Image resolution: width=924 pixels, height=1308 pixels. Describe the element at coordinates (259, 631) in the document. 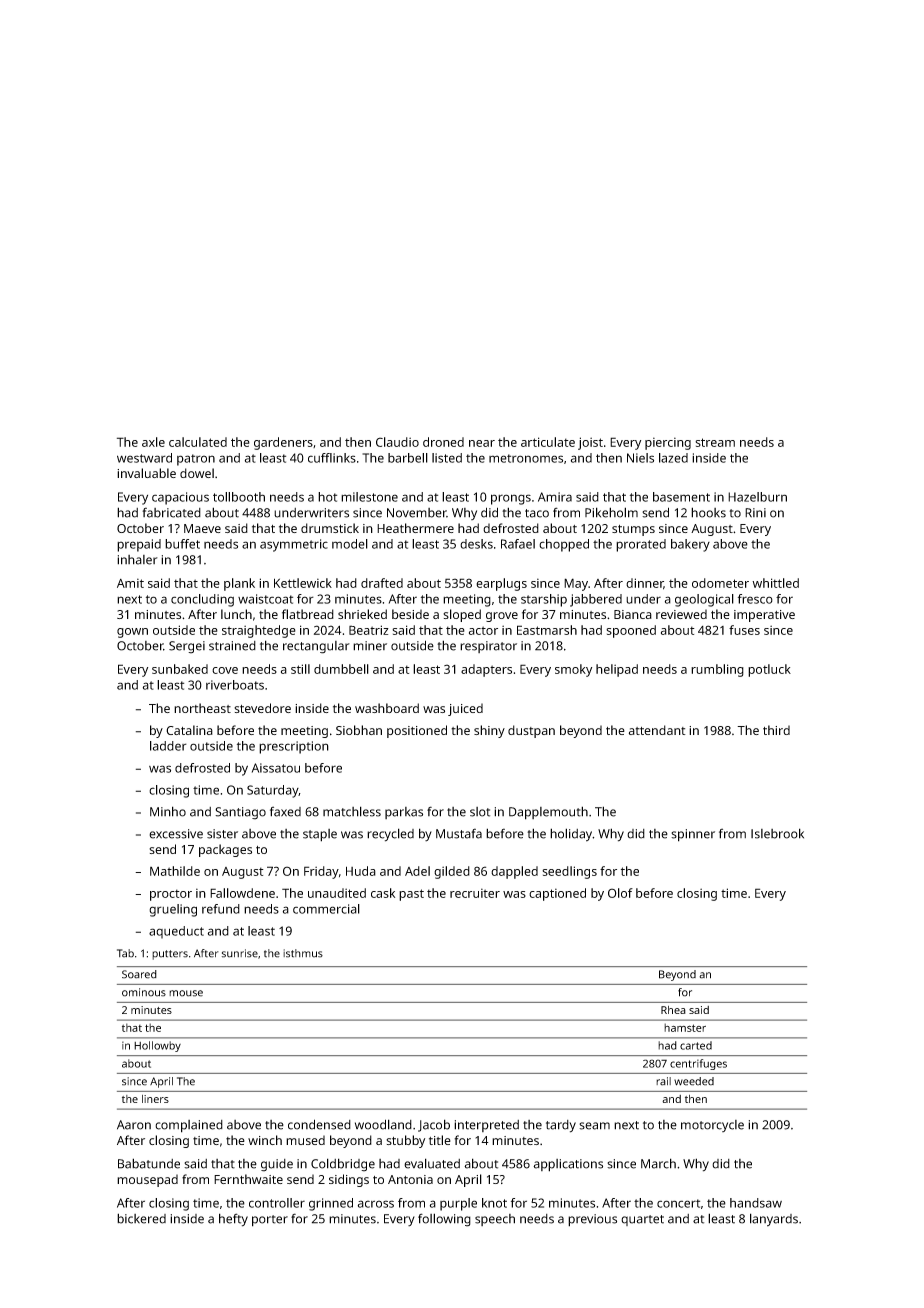

I see `straightedge` at that location.
